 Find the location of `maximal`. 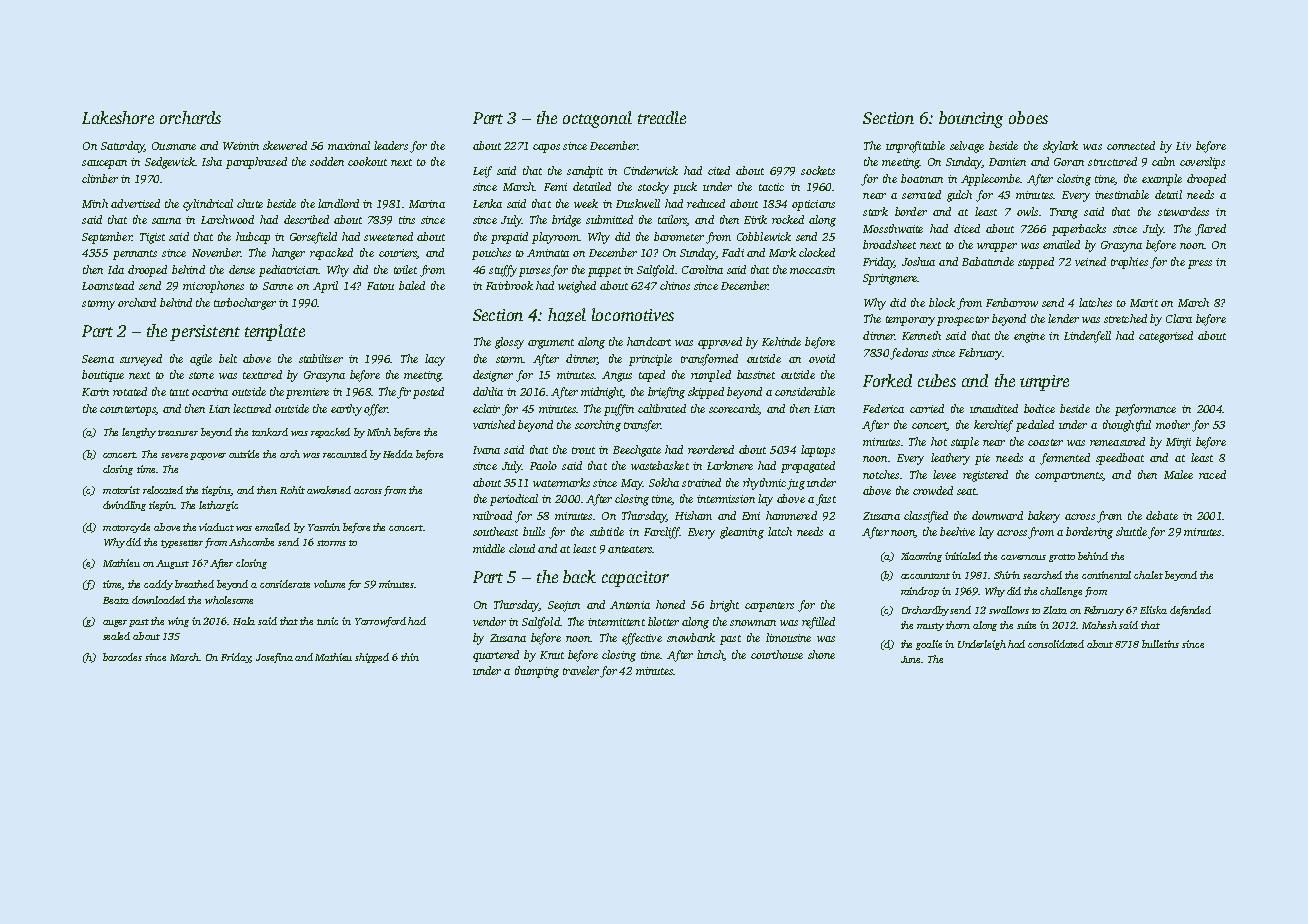

maximal is located at coordinates (349, 145).
